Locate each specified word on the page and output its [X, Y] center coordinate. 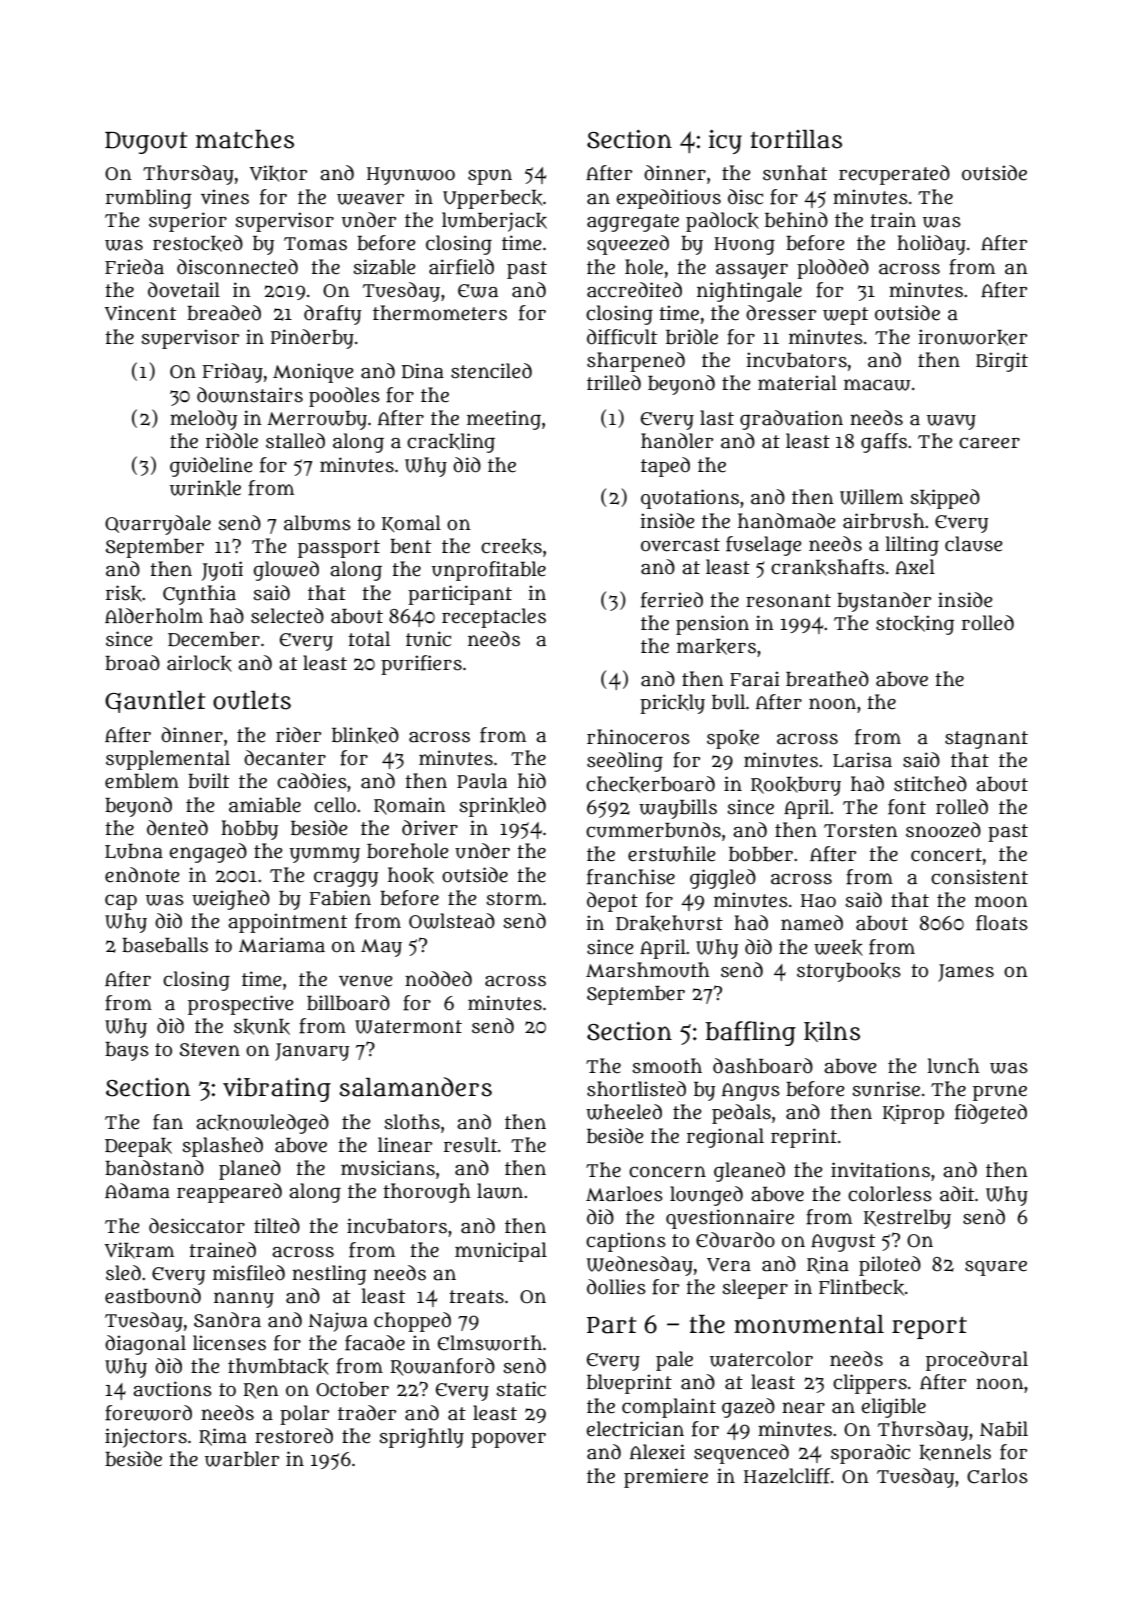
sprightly [422, 1438]
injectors [146, 1438]
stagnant [986, 740]
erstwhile [672, 854]
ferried [672, 600]
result [470, 1145]
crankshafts [828, 567]
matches [245, 139]
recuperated [894, 175]
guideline [211, 467]
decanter [285, 758]
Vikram [139, 1250]
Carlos [997, 1476]
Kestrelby [907, 1219]
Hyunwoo [411, 176]
